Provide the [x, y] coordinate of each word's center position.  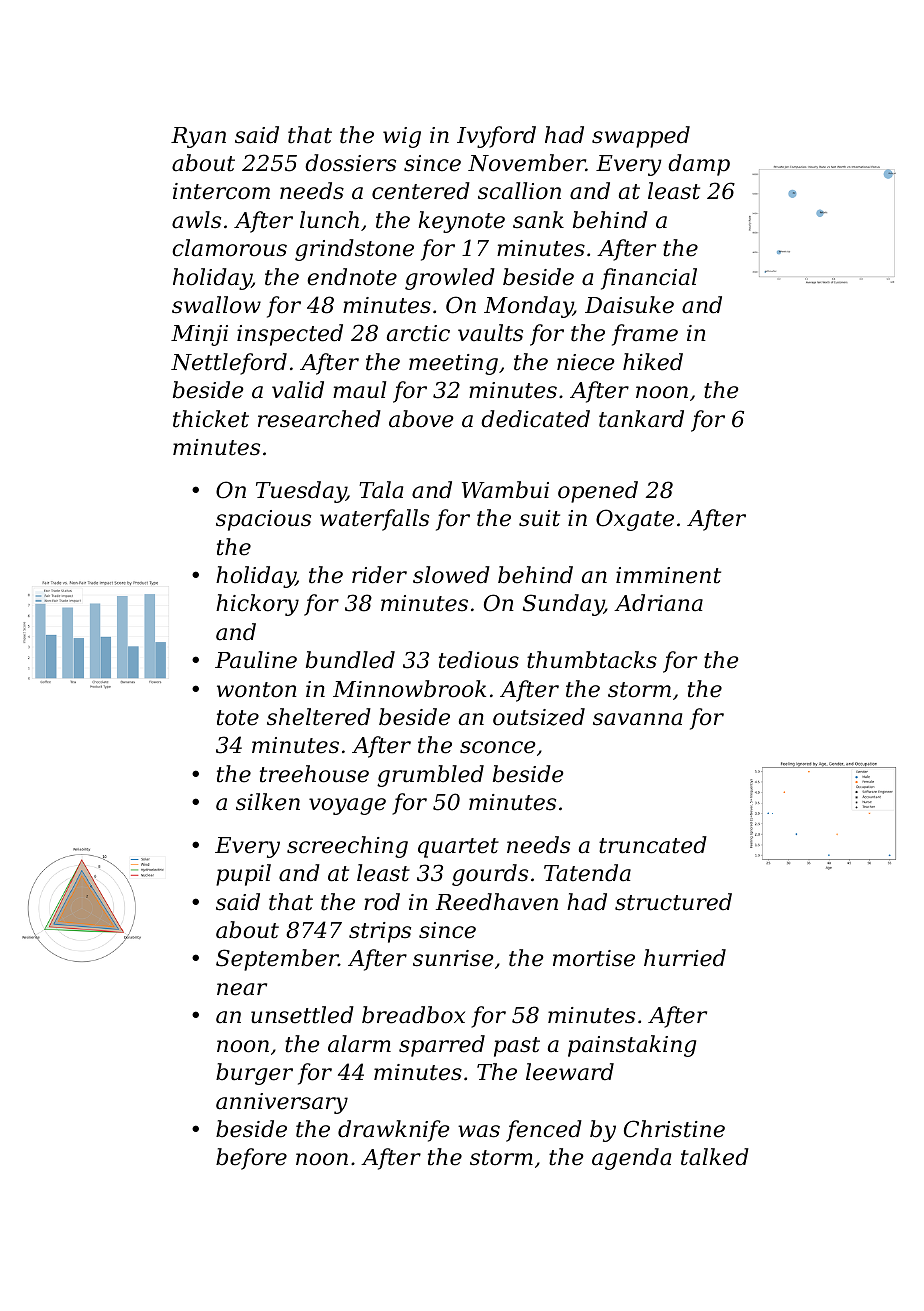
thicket [211, 419]
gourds [490, 875]
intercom [221, 191]
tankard [641, 419]
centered [421, 191]
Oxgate [635, 520]
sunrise [453, 958]
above [421, 419]
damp [699, 165]
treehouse [314, 774]
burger [254, 1074]
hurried [685, 958]
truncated [653, 845]
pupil [243, 875]
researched [319, 419]
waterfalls [374, 520]
